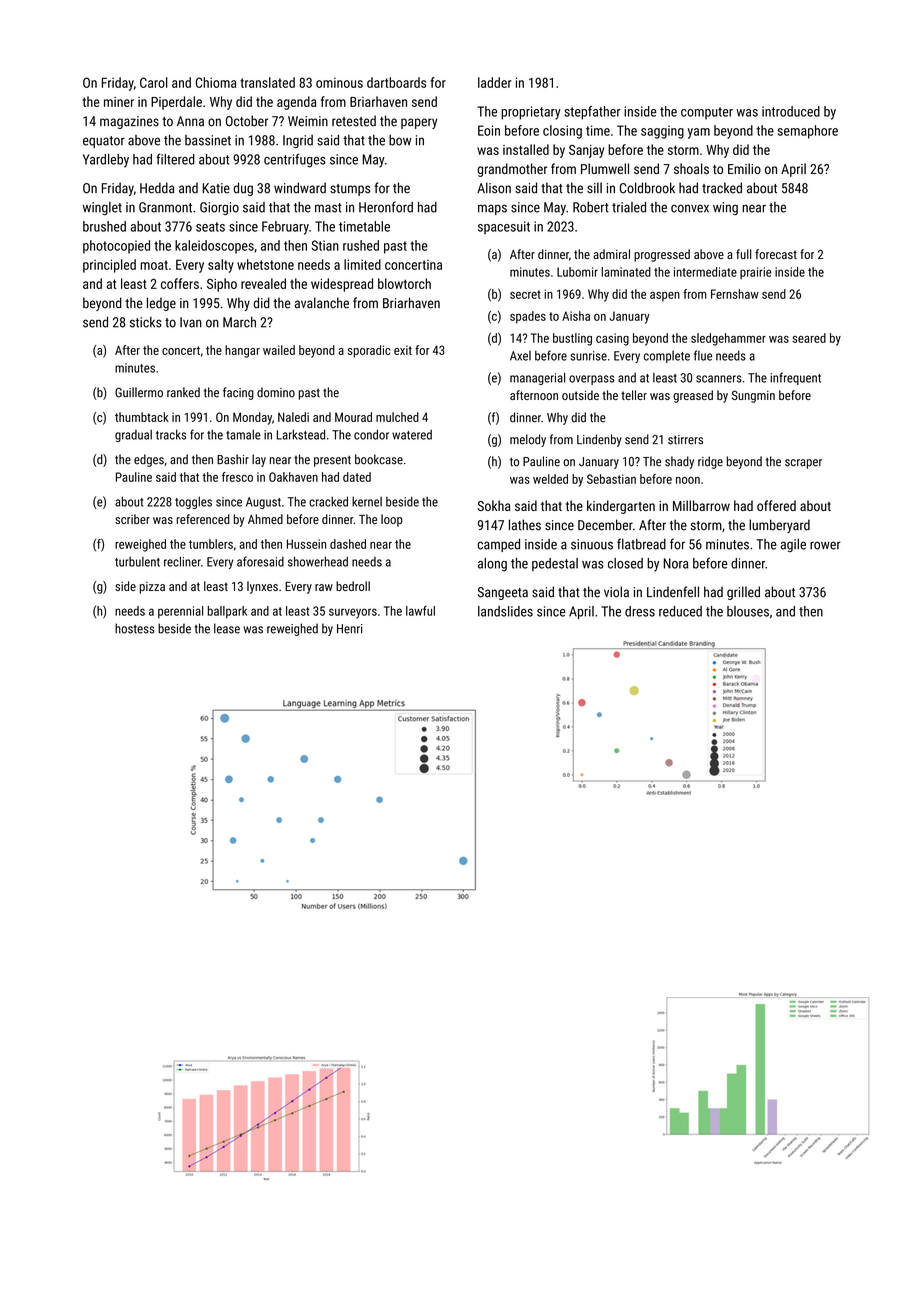  What do you see at coordinates (106, 161) in the document?
I see `Yardleby` at bounding box center [106, 161].
